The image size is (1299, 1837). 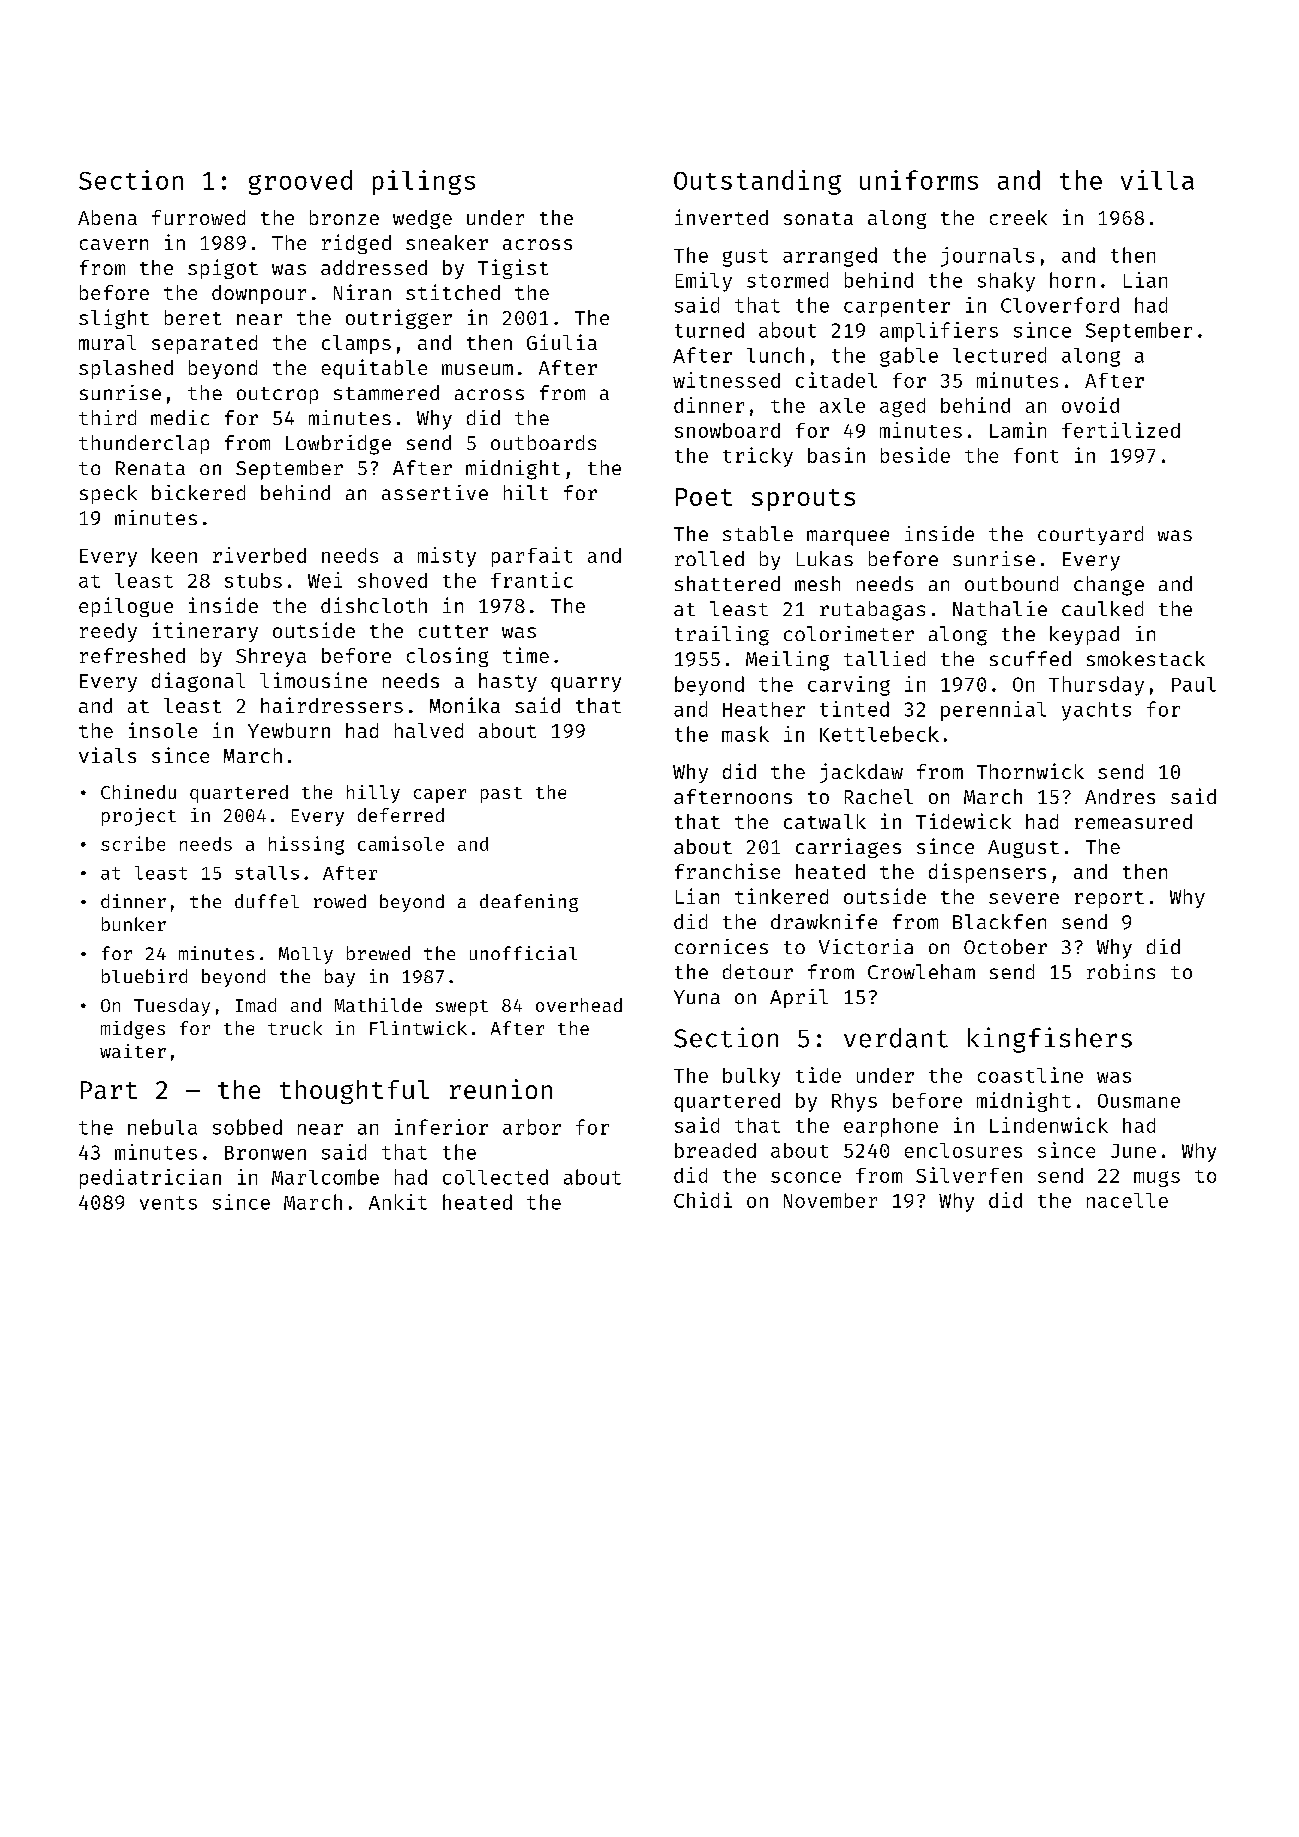 I want to click on courtyard, so click(x=1090, y=535).
